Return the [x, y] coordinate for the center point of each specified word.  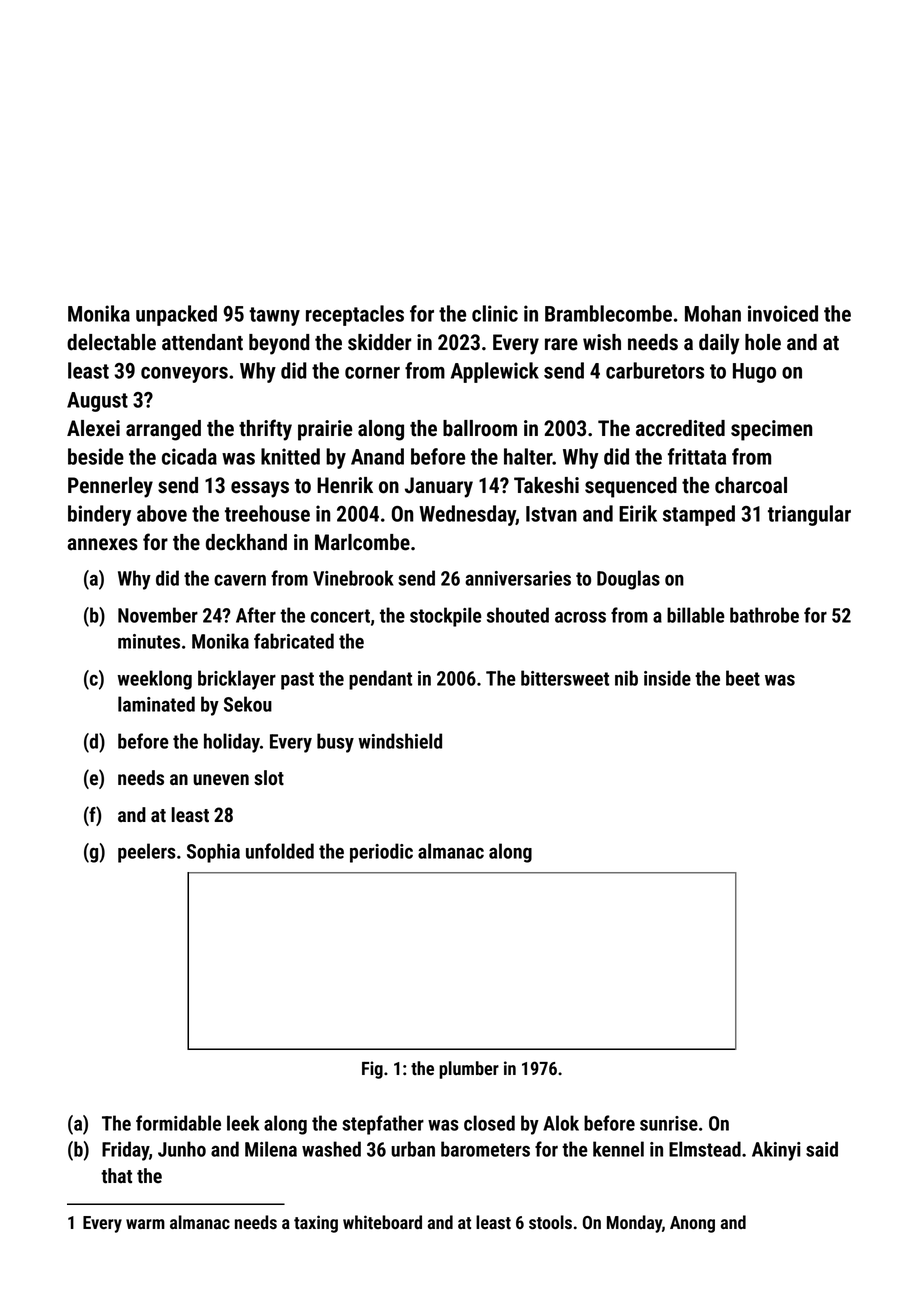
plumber [469, 1070]
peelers [147, 853]
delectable [111, 342]
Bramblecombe [608, 313]
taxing [316, 1224]
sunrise [669, 1123]
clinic [495, 313]
